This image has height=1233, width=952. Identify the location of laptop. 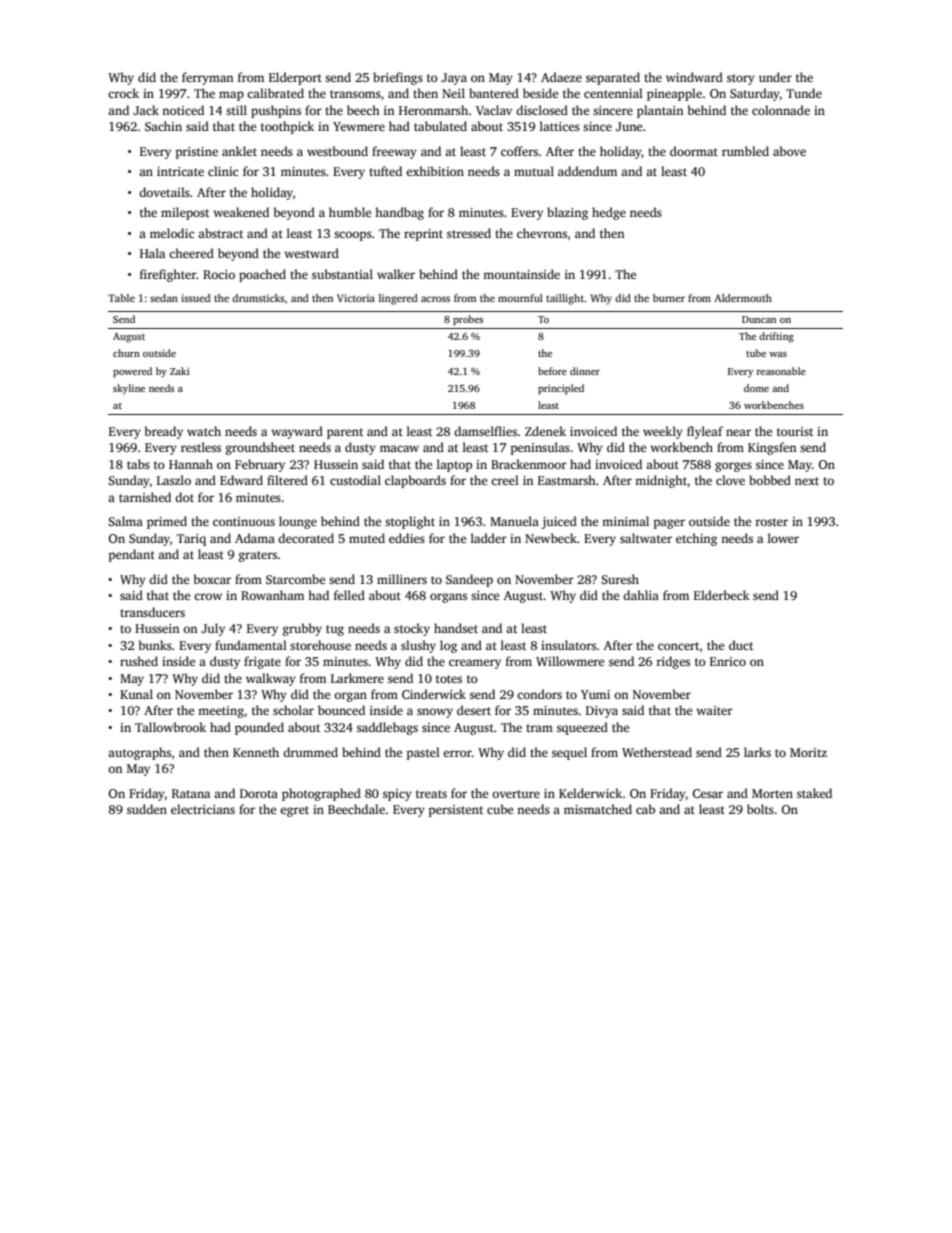
(454, 465).
